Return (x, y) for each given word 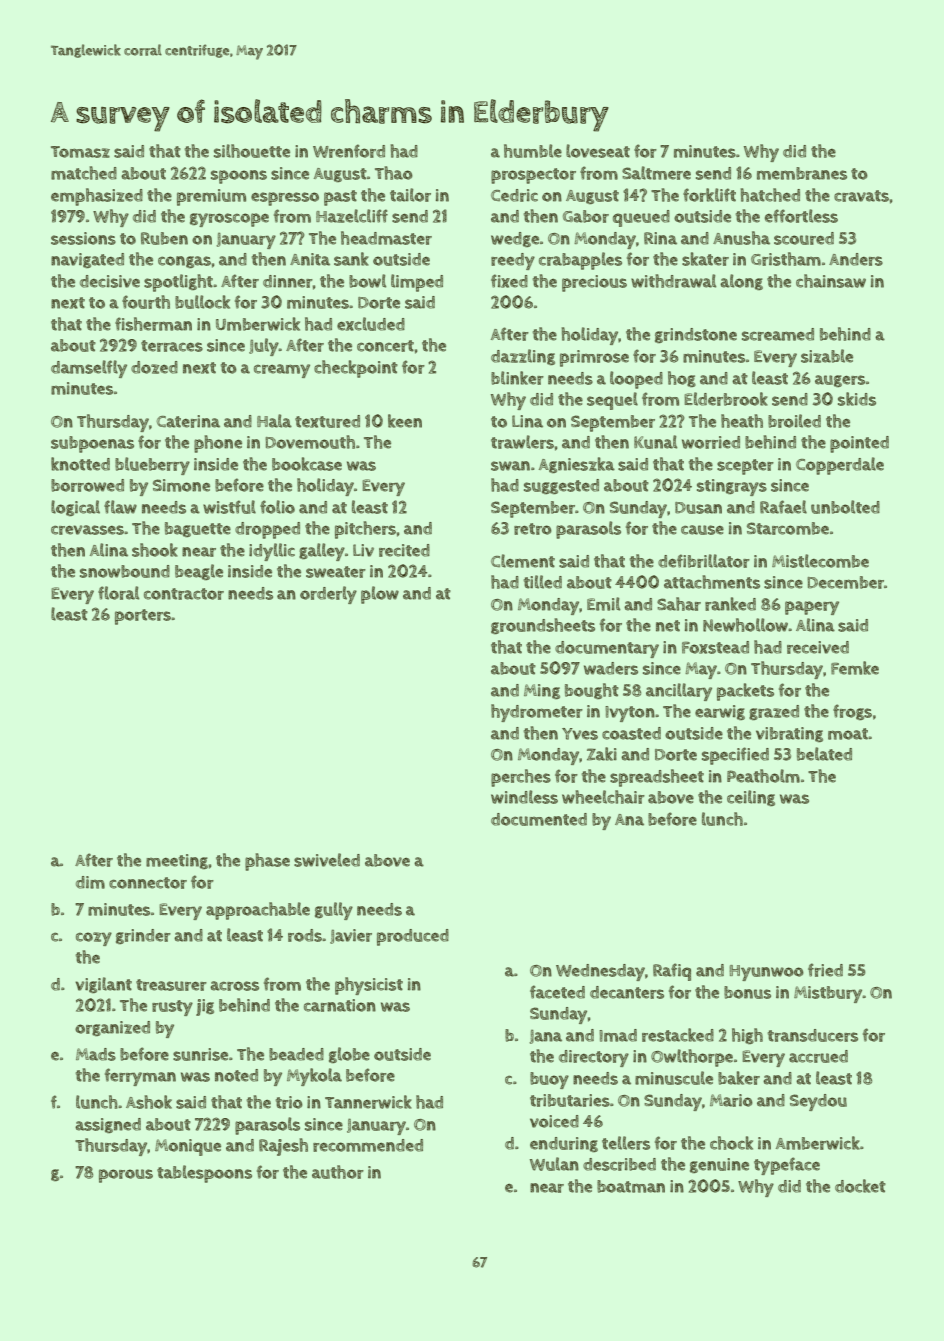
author (338, 1172)
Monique (188, 1147)
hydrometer (537, 713)
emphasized (97, 197)
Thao (394, 173)
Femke (855, 668)
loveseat (598, 151)
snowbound (125, 571)
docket (860, 1186)
